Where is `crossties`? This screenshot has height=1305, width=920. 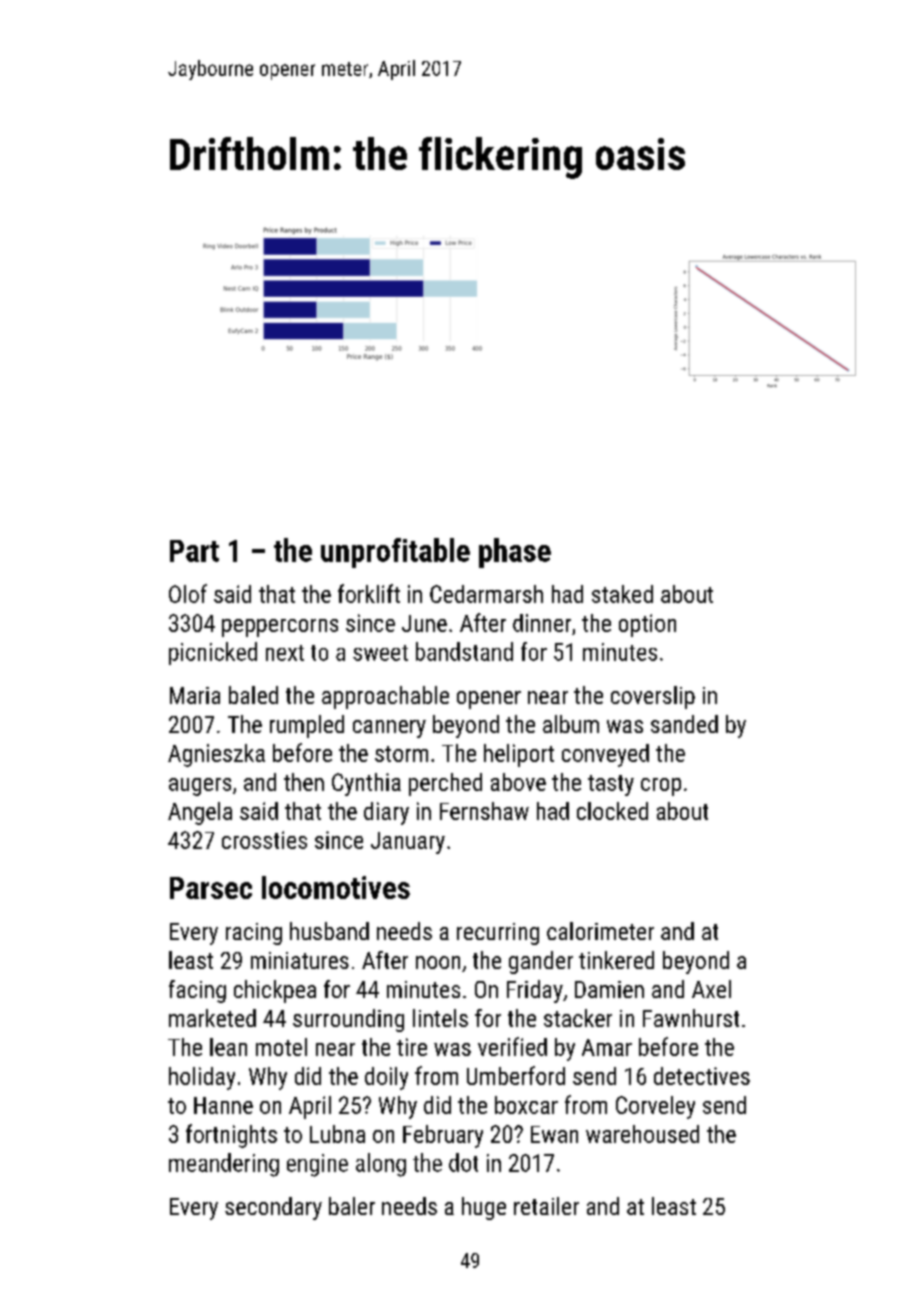 crossties is located at coordinates (264, 840).
